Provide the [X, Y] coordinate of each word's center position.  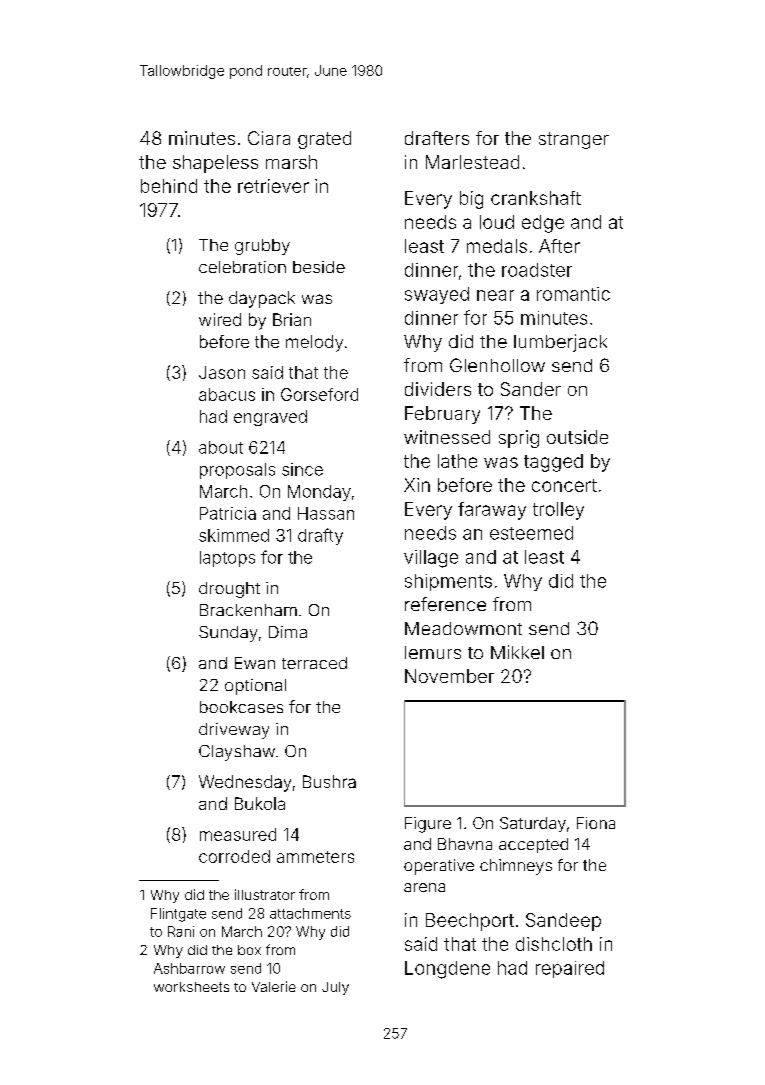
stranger [574, 140]
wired [220, 319]
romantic [573, 294]
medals [497, 246]
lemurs [433, 652]
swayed [437, 295]
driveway [234, 731]
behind [169, 186]
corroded [234, 856]
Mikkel [517, 652]
